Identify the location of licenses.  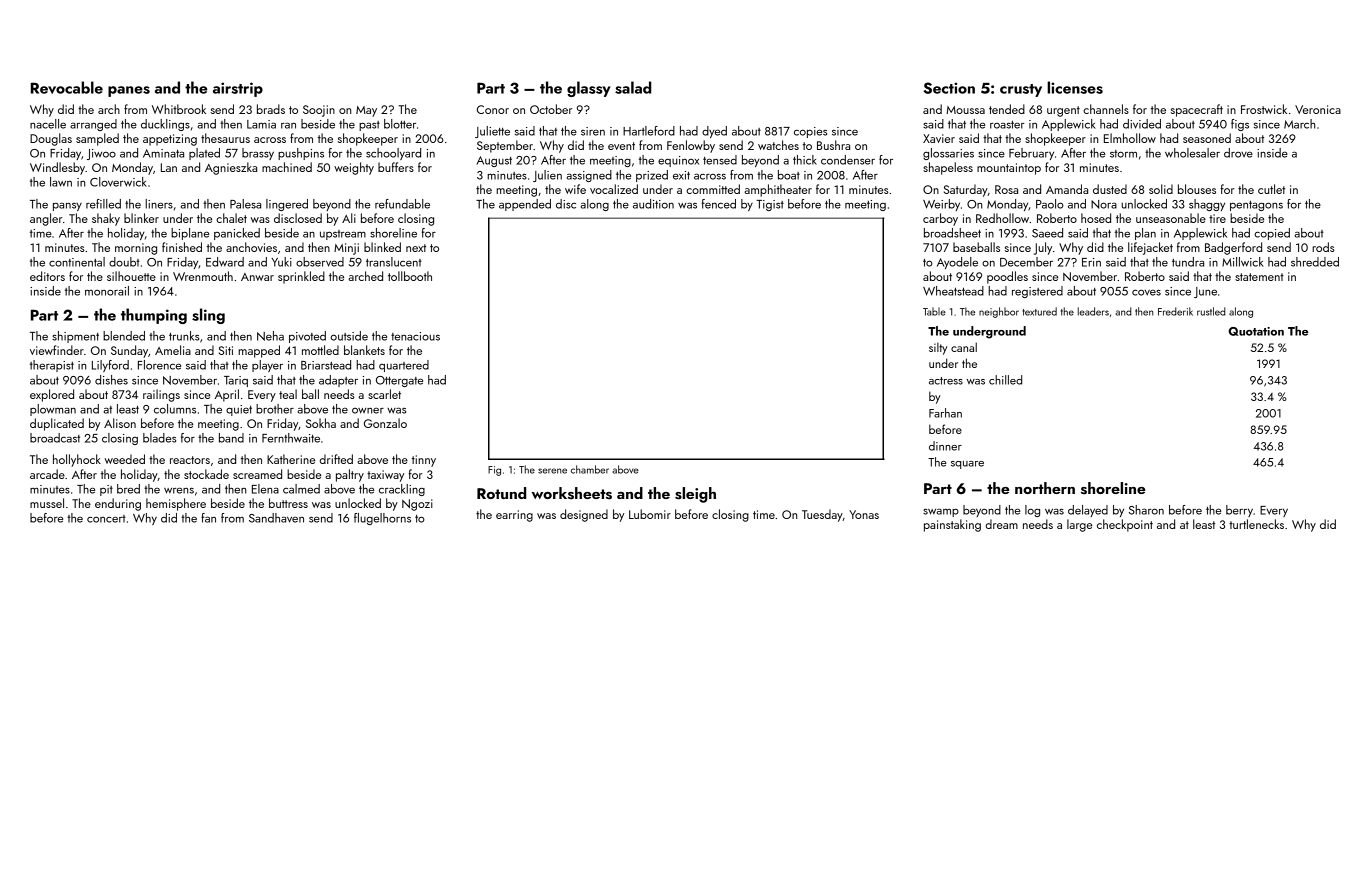
(1075, 87).
